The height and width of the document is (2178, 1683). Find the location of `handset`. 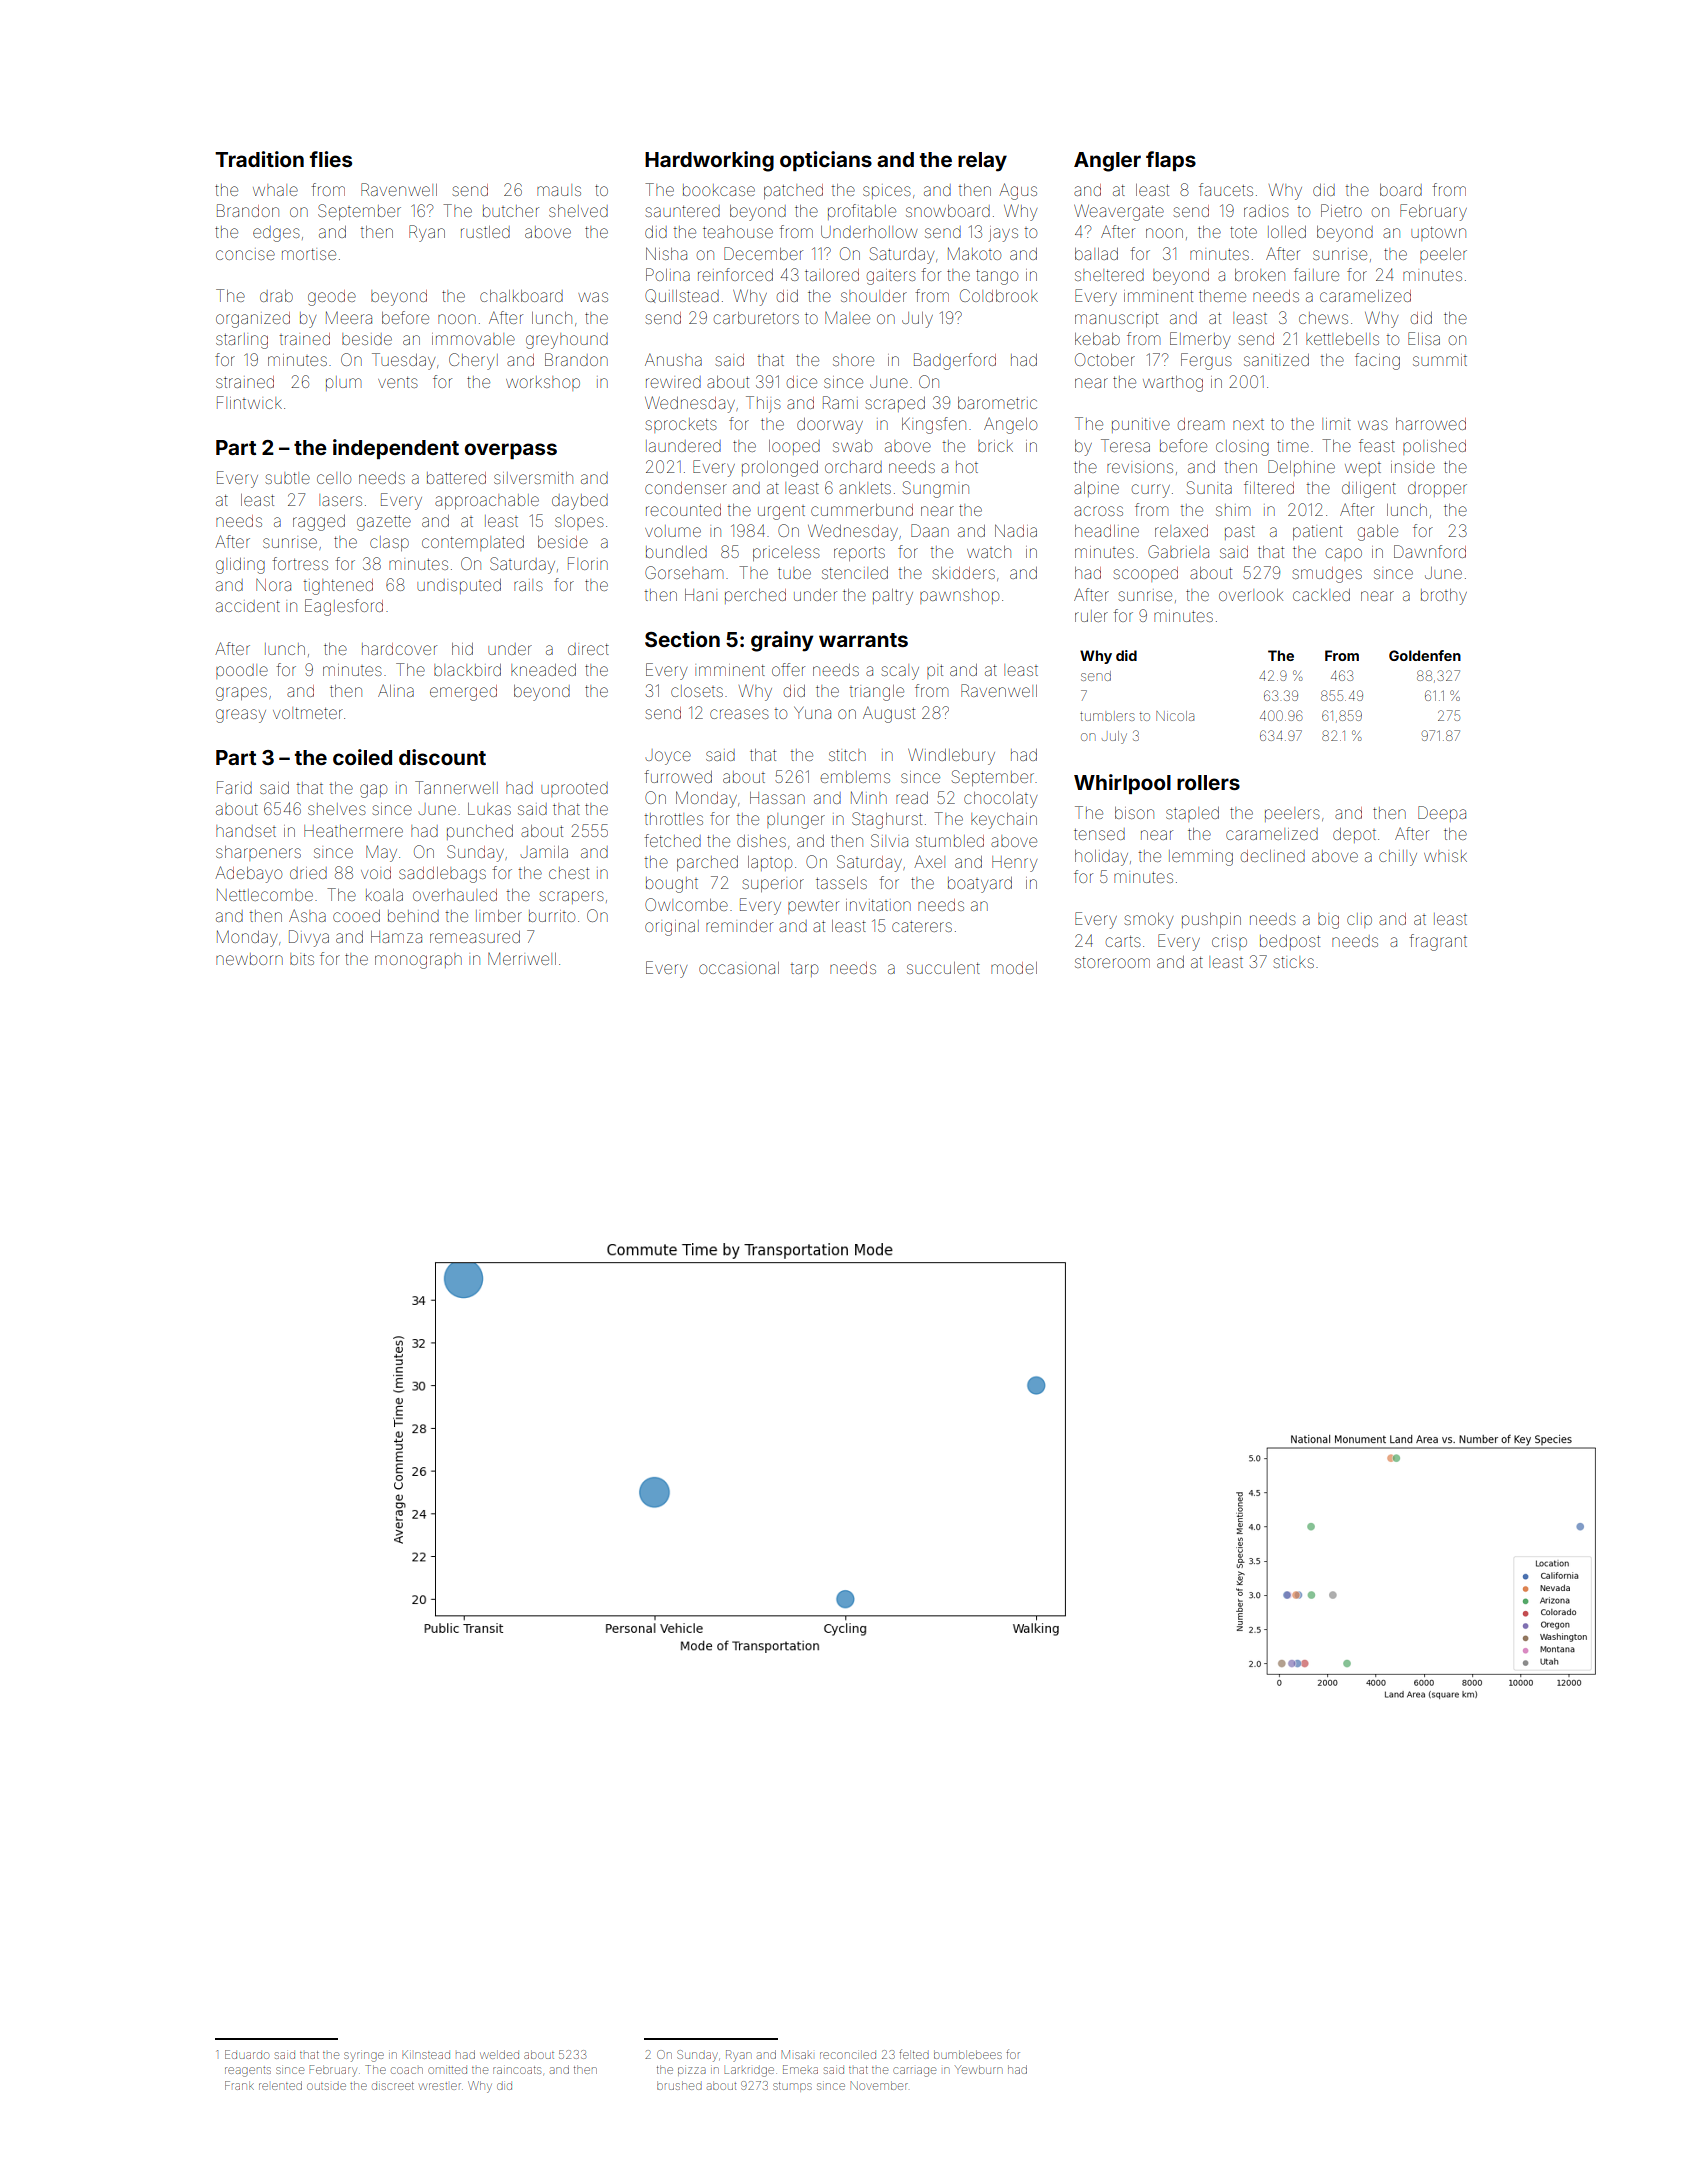

handset is located at coordinates (246, 831).
